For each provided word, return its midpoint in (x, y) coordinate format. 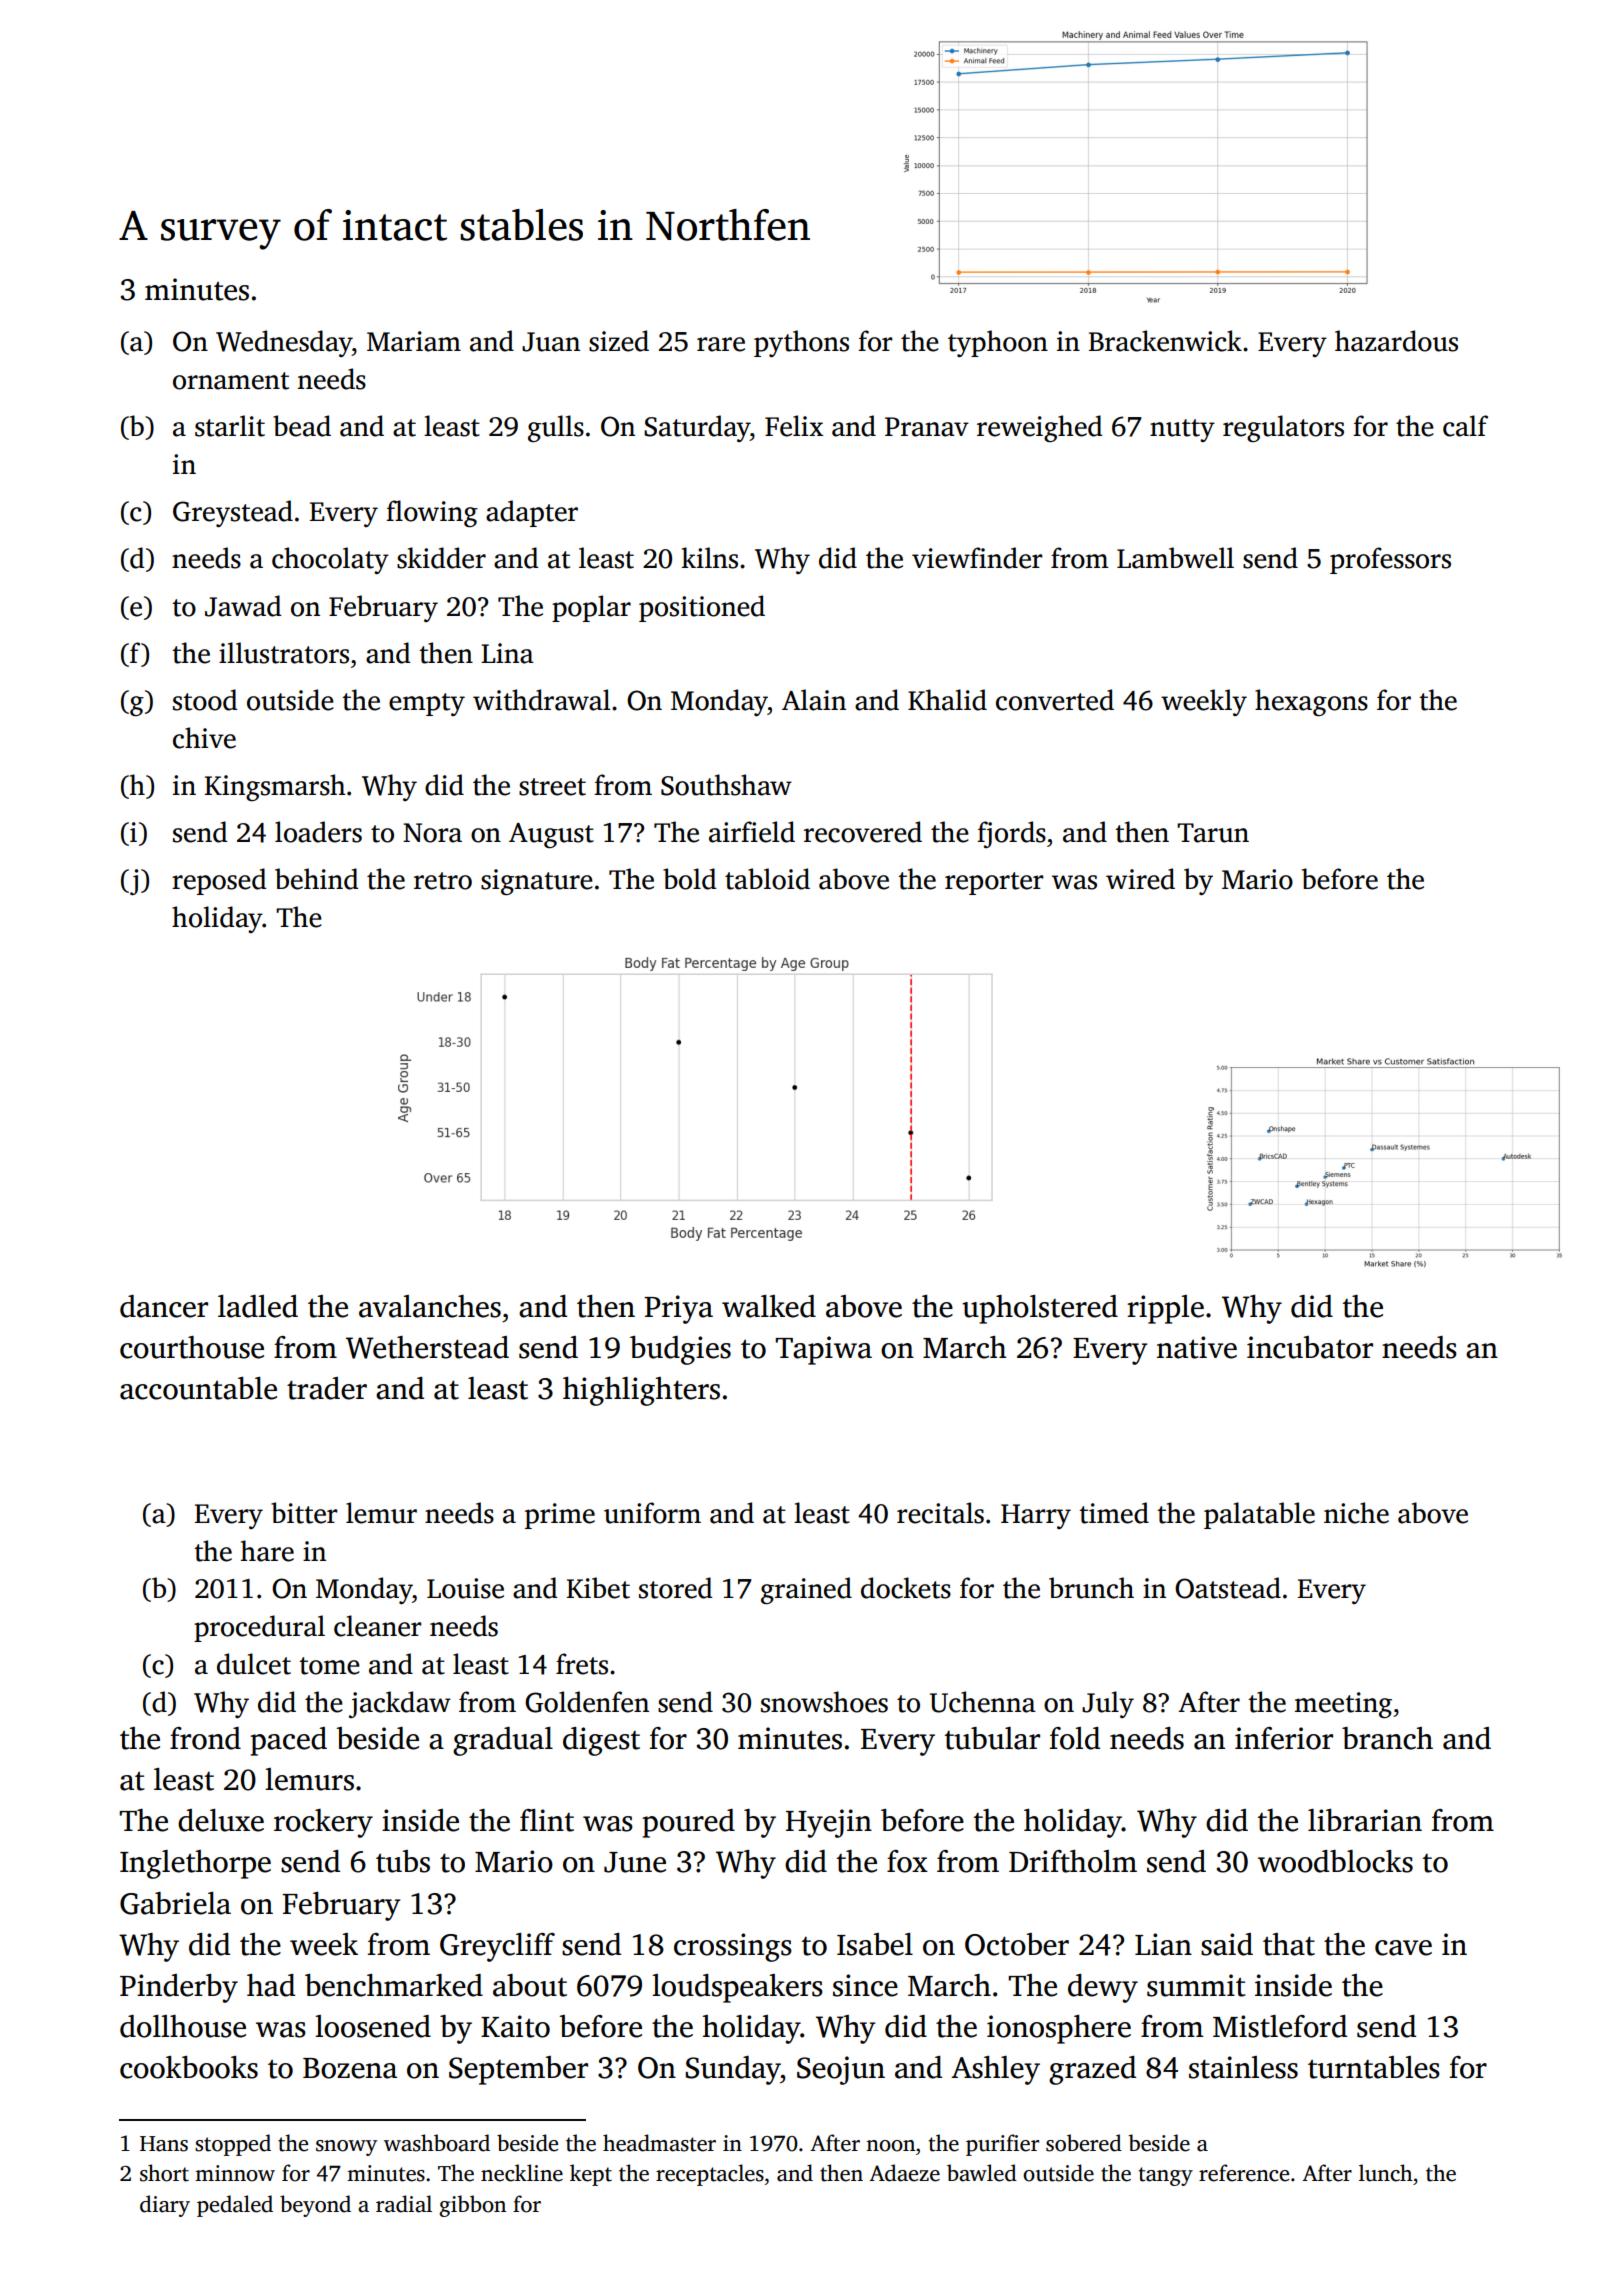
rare (721, 344)
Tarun (1213, 833)
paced (288, 1741)
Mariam (414, 341)
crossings (733, 1947)
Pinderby (179, 1988)
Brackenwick (1165, 341)
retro (443, 881)
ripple (1165, 1309)
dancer (164, 1306)
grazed (1092, 2070)
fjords (1011, 834)
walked (769, 1306)
